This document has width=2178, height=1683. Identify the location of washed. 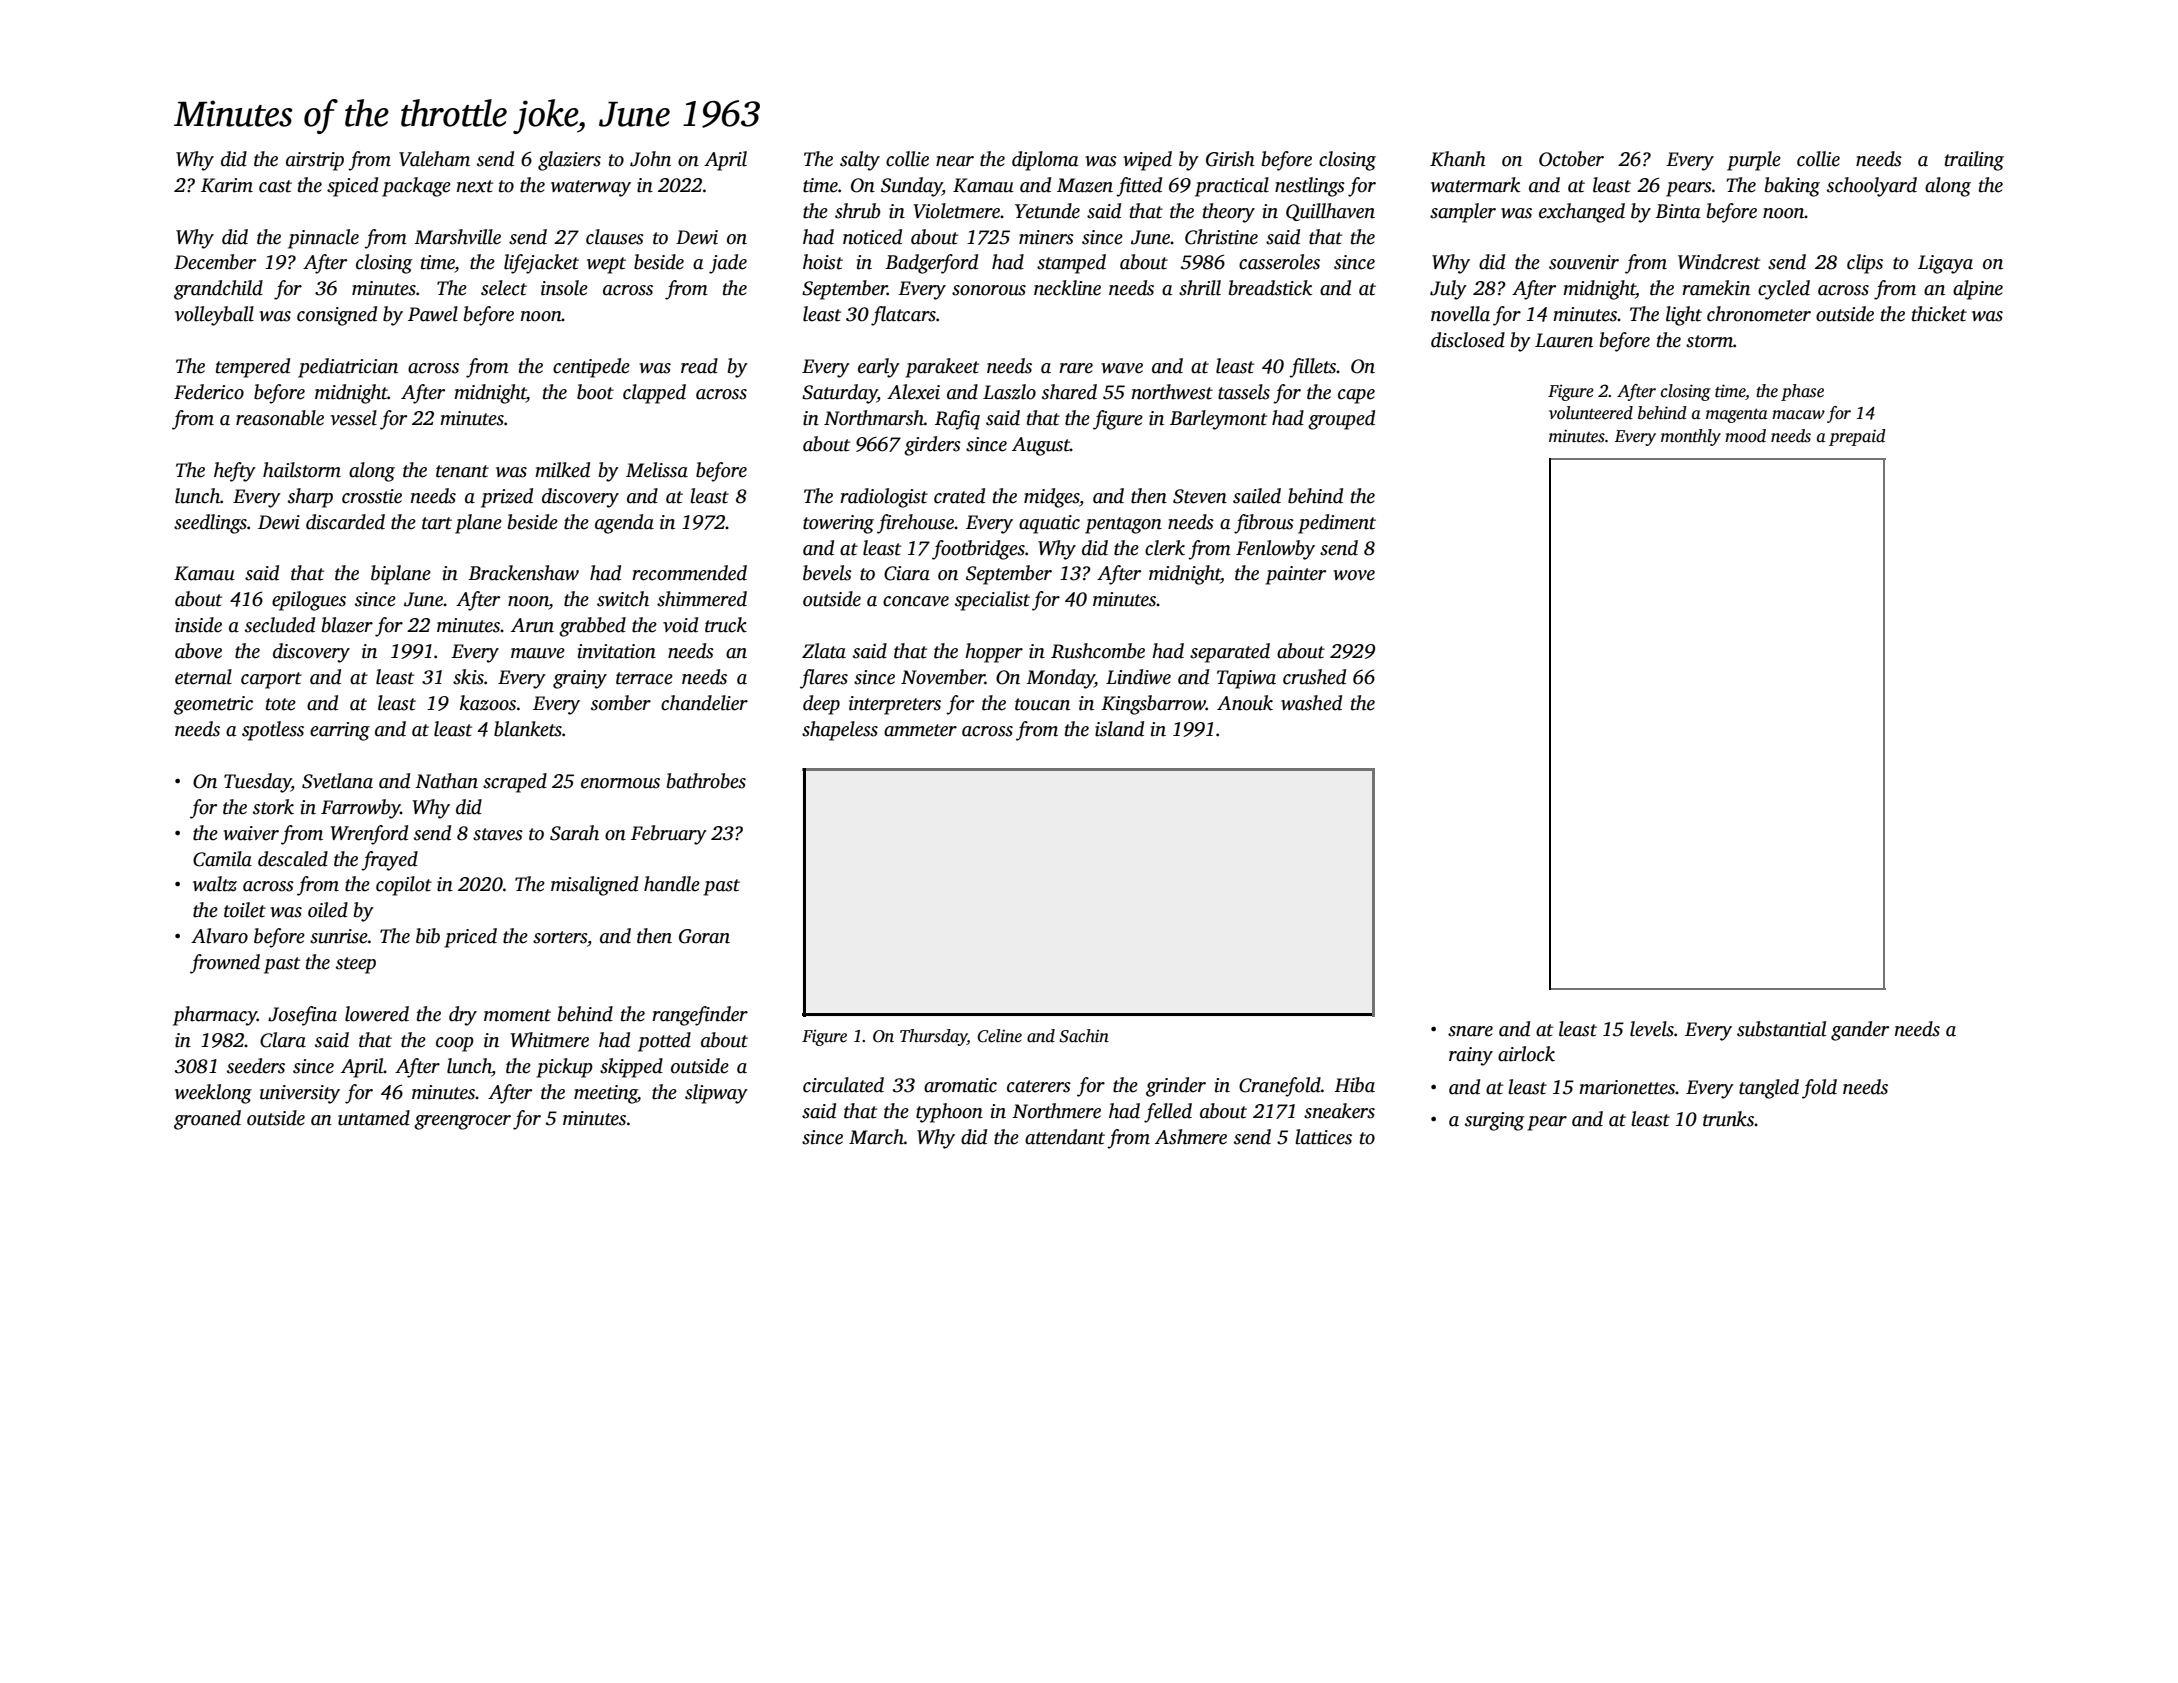
(1311, 703).
